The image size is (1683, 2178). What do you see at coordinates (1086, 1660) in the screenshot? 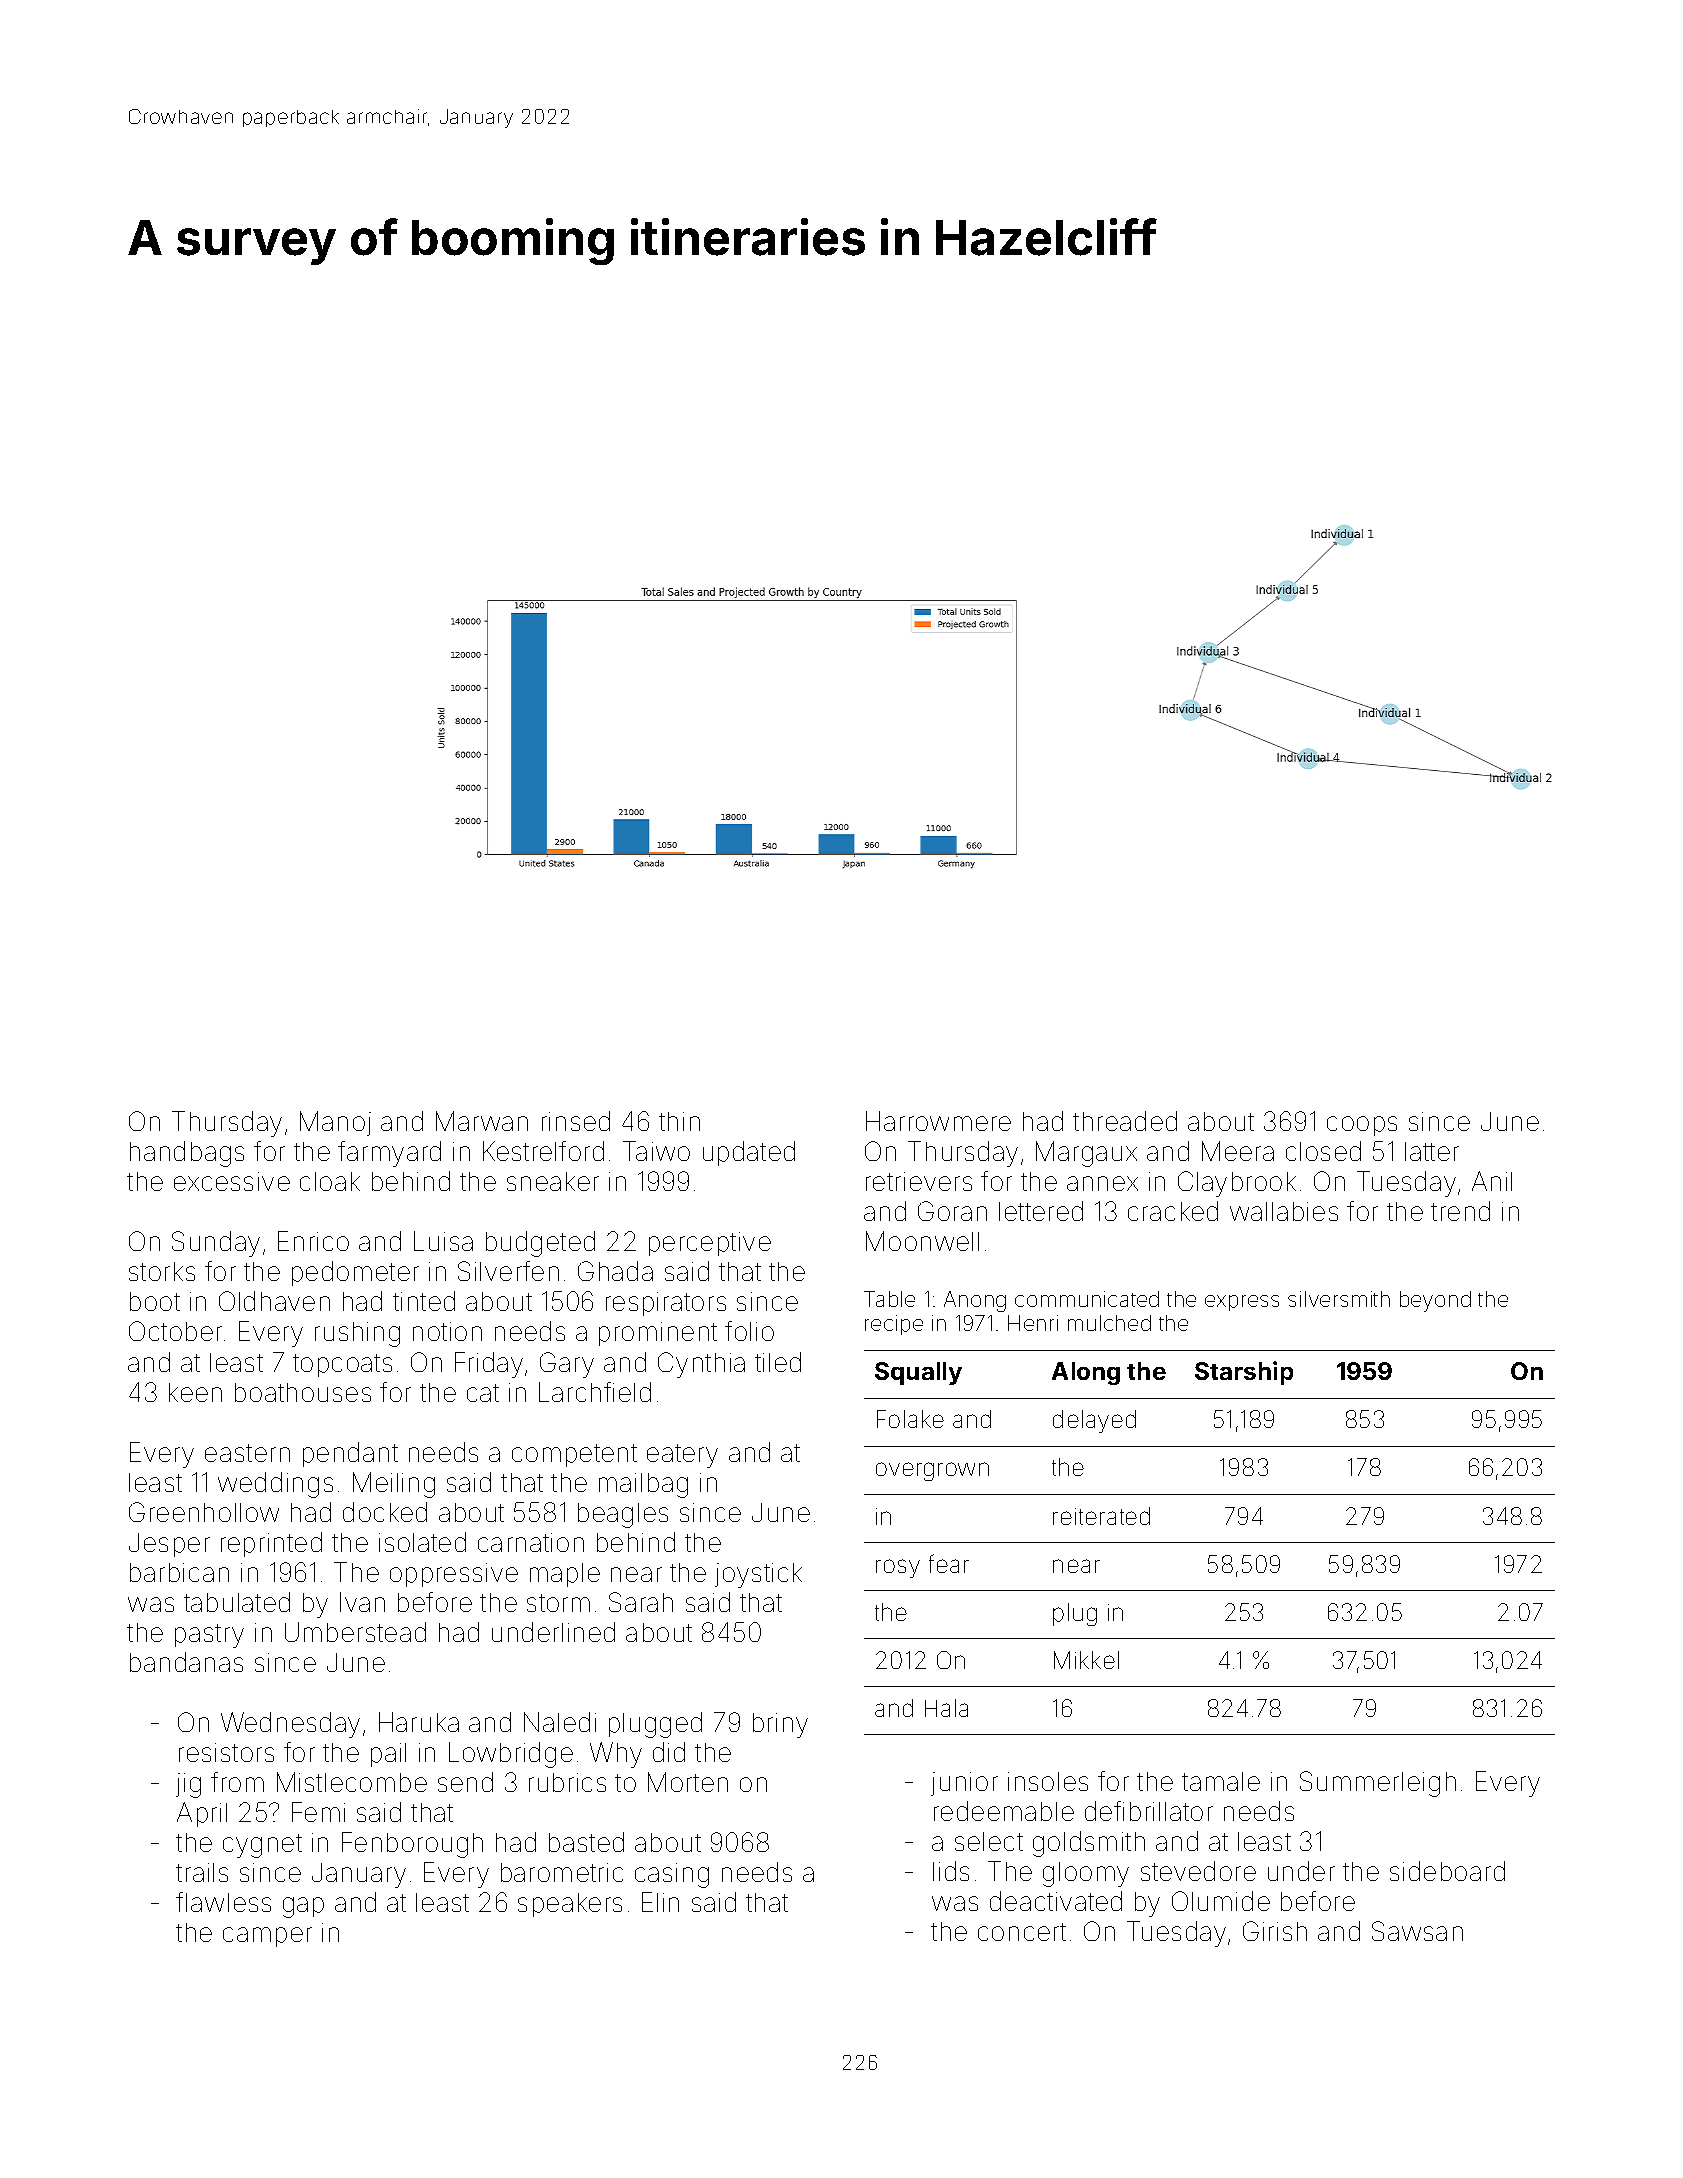
I see `Mikkel` at bounding box center [1086, 1660].
